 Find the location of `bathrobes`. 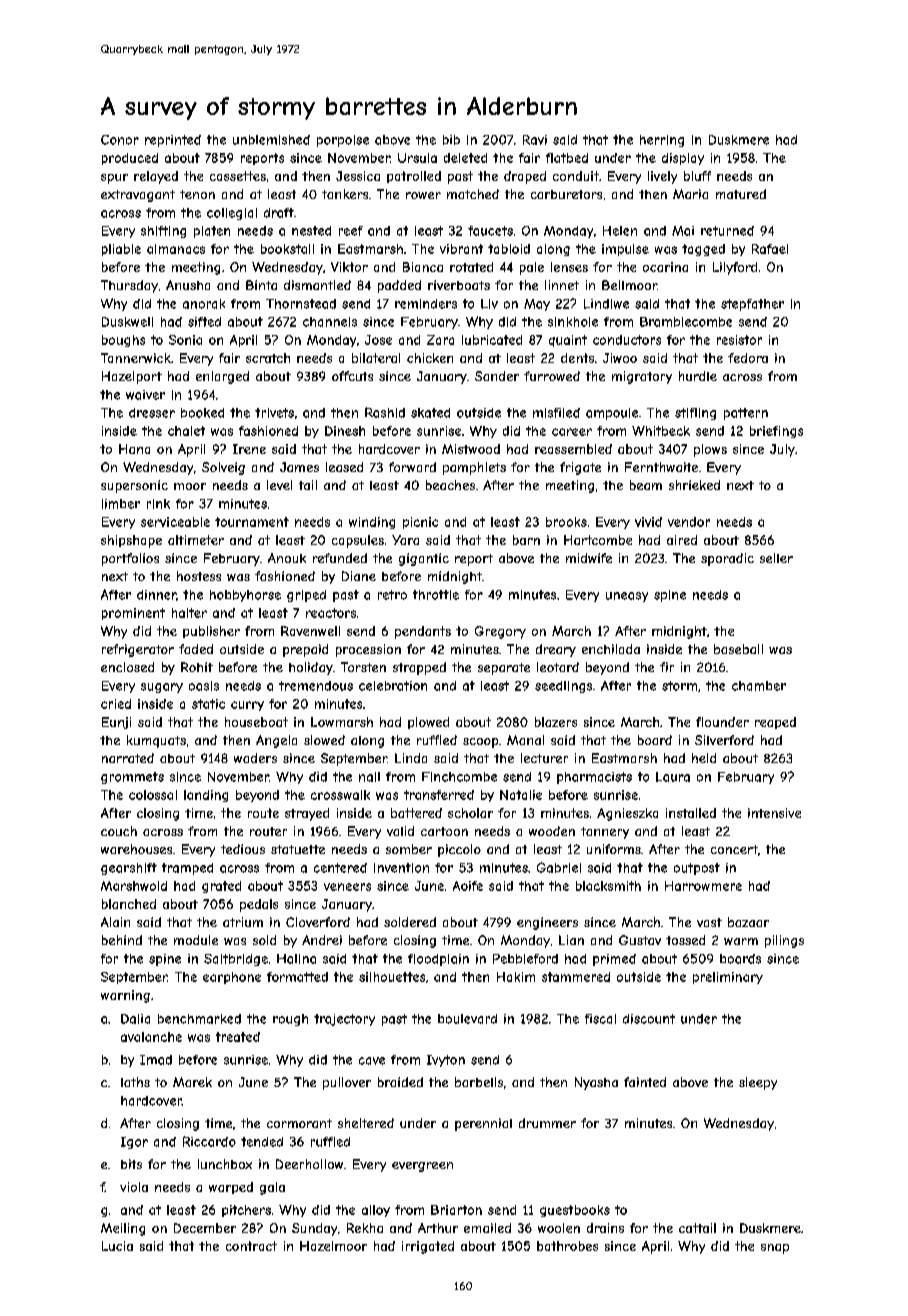

bathrobes is located at coordinates (567, 1246).
